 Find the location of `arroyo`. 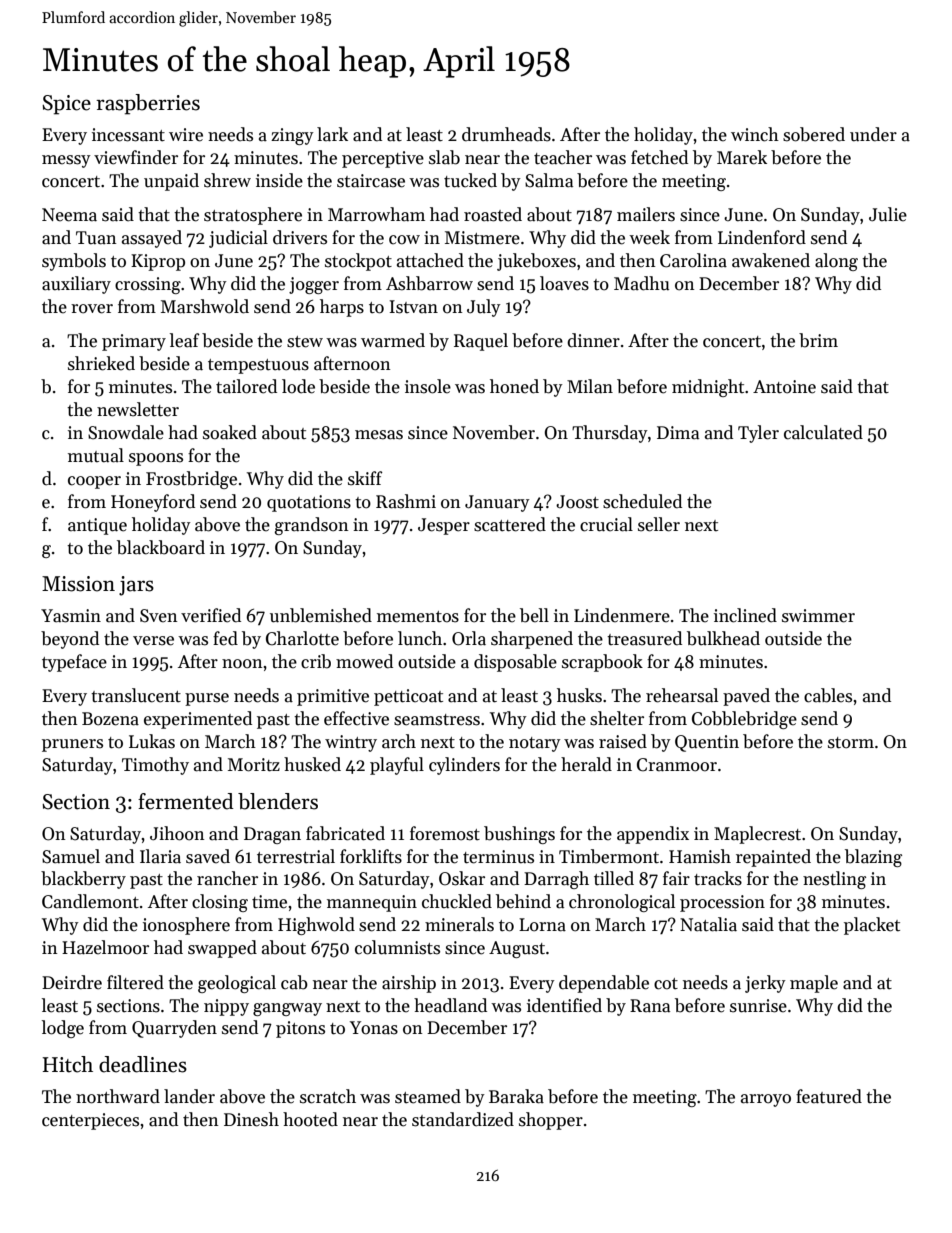

arroyo is located at coordinates (766, 1100).
